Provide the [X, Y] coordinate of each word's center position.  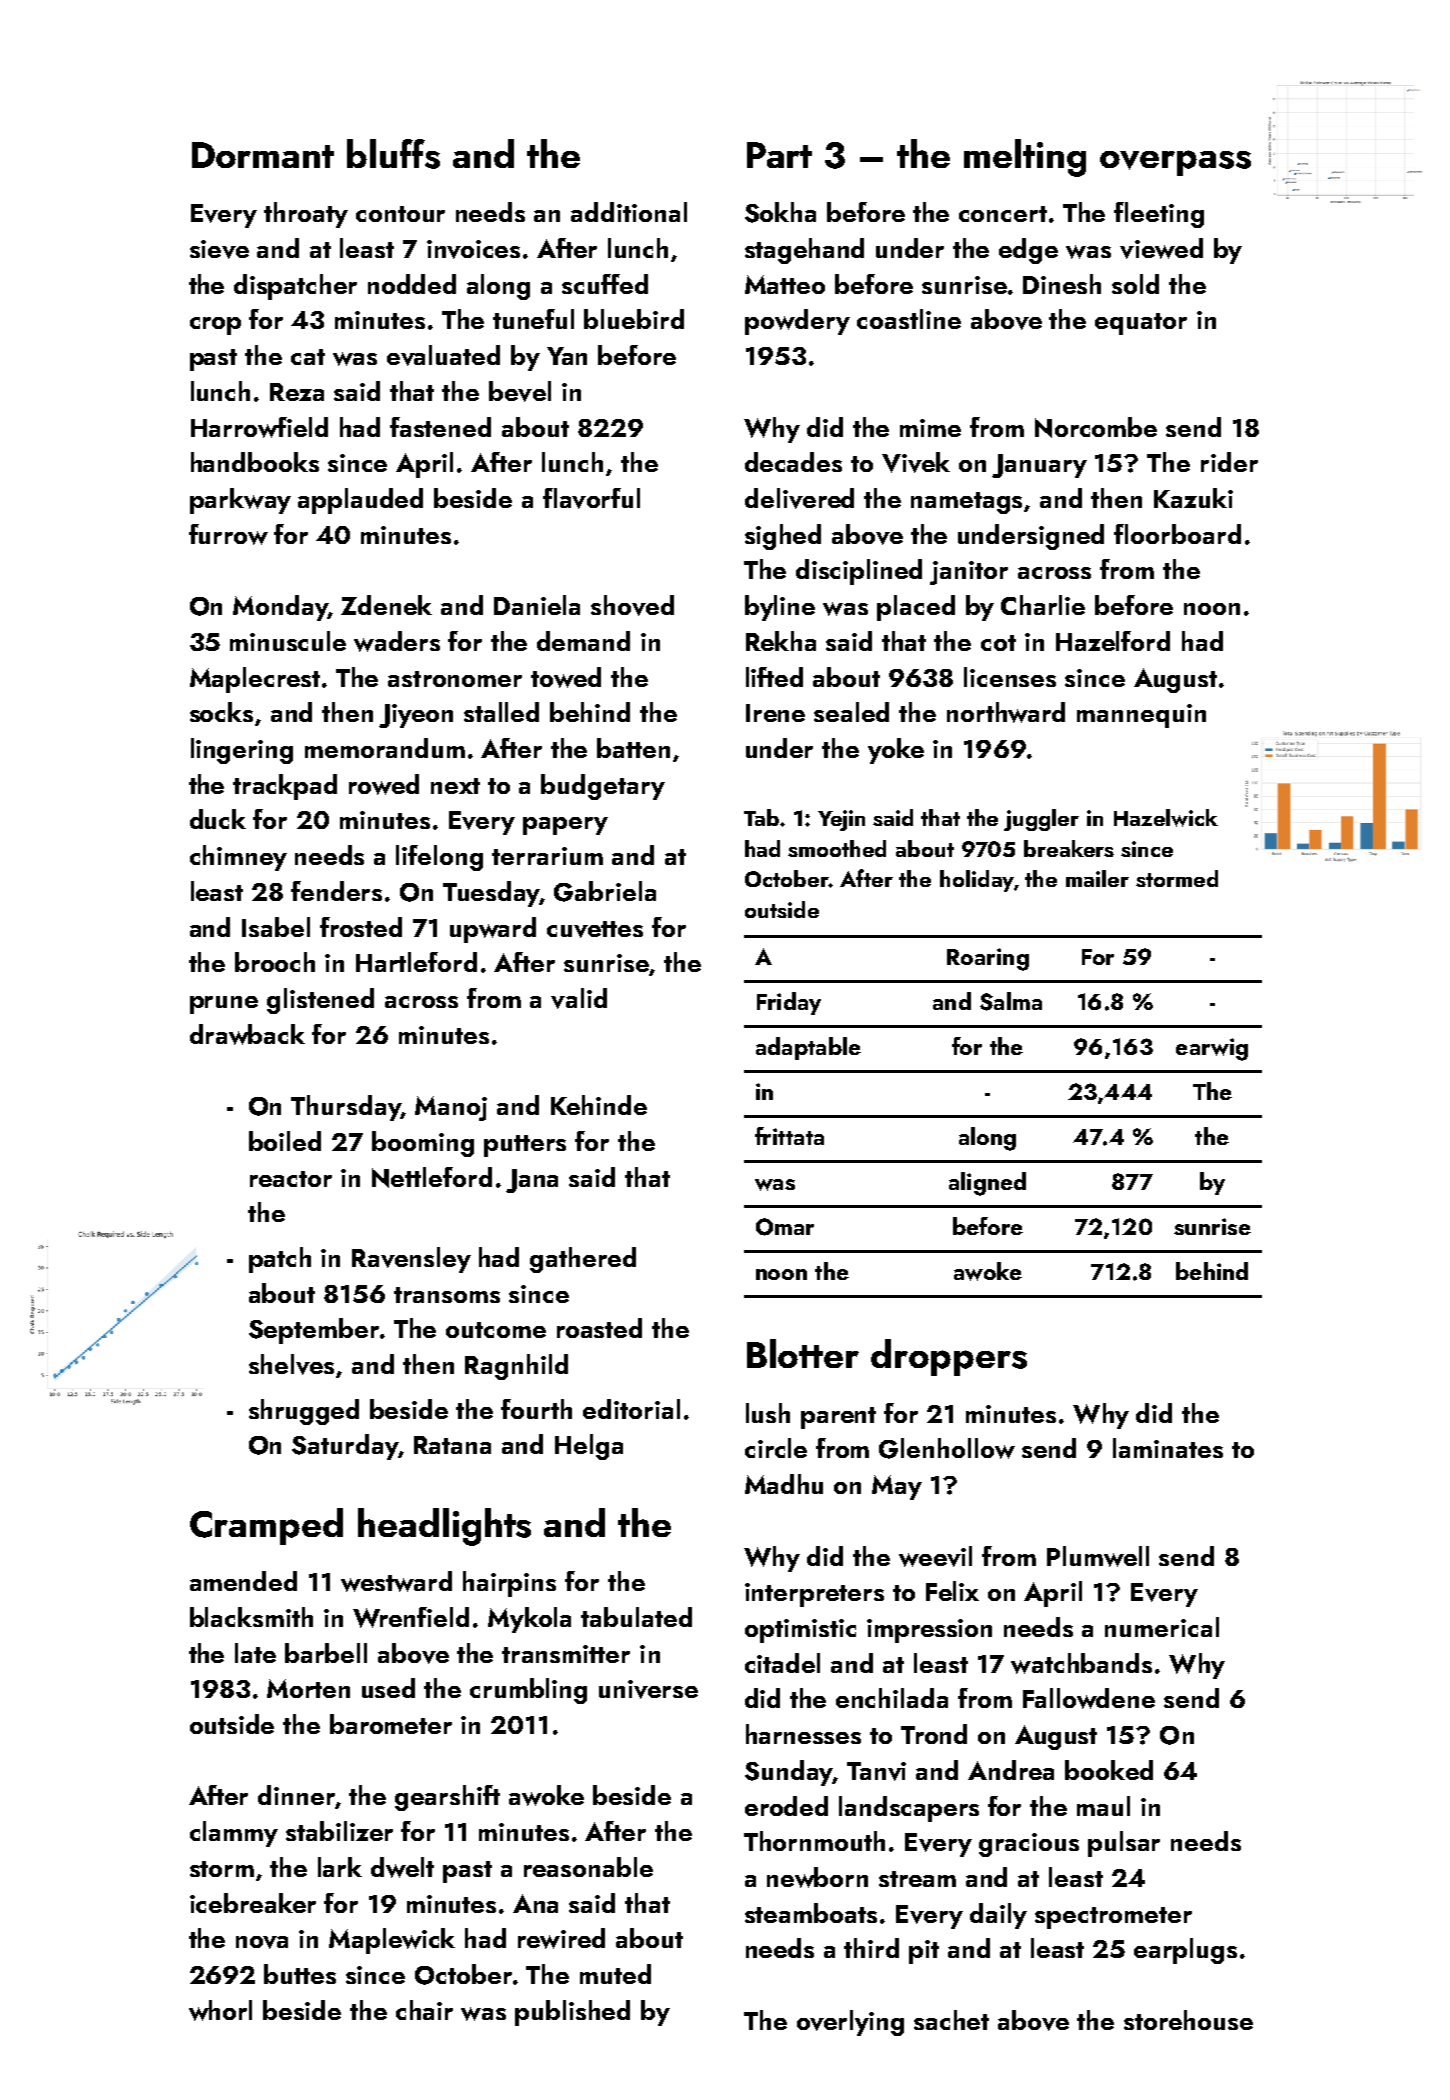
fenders [336, 891]
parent [838, 1418]
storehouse [1188, 2020]
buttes [300, 1974]
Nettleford [432, 1177]
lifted [774, 677]
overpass [1175, 163]
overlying [850, 2023]
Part [779, 155]
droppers [949, 1357]
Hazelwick [1166, 818]
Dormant [263, 155]
